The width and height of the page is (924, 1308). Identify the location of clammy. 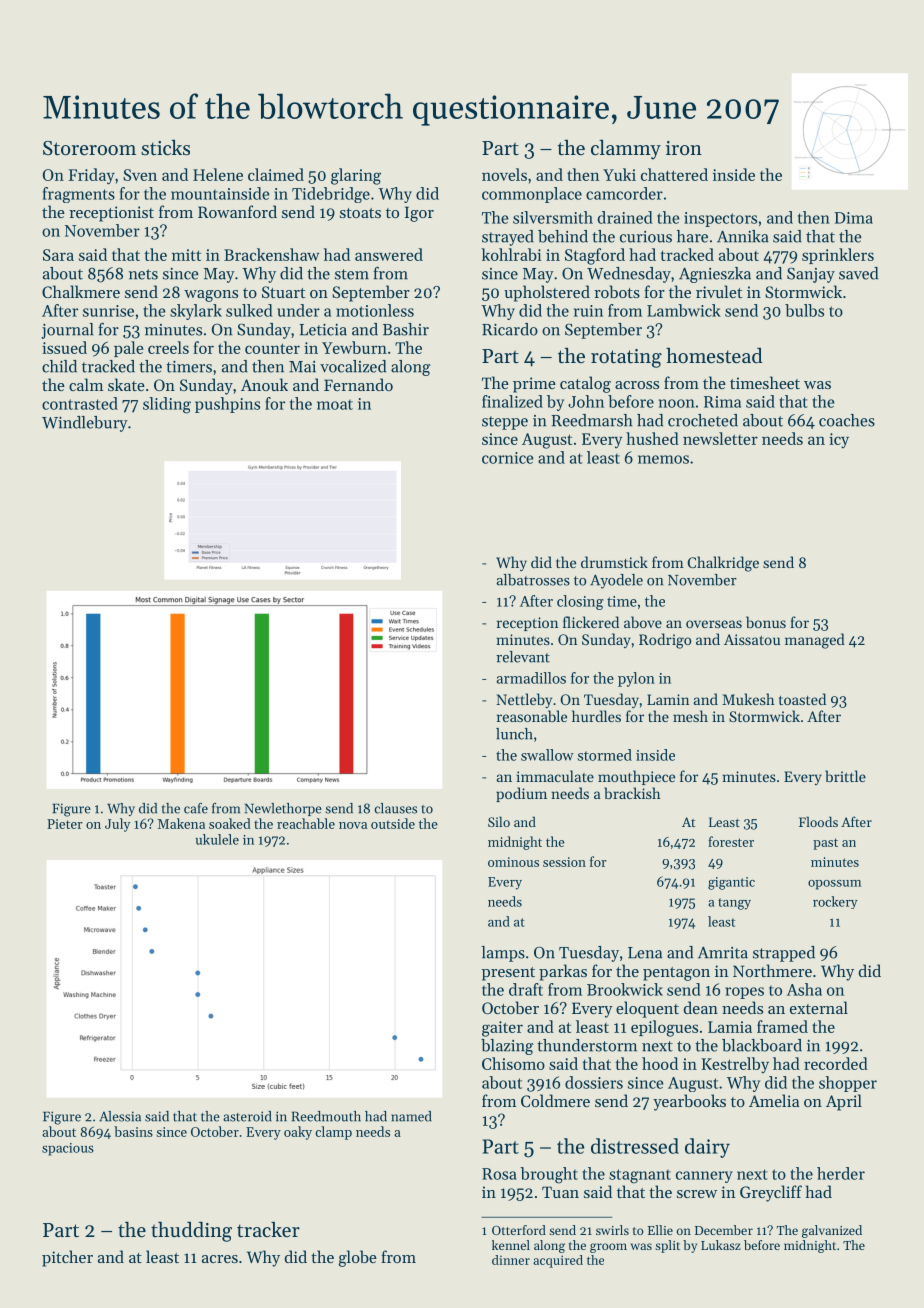
(626, 149).
